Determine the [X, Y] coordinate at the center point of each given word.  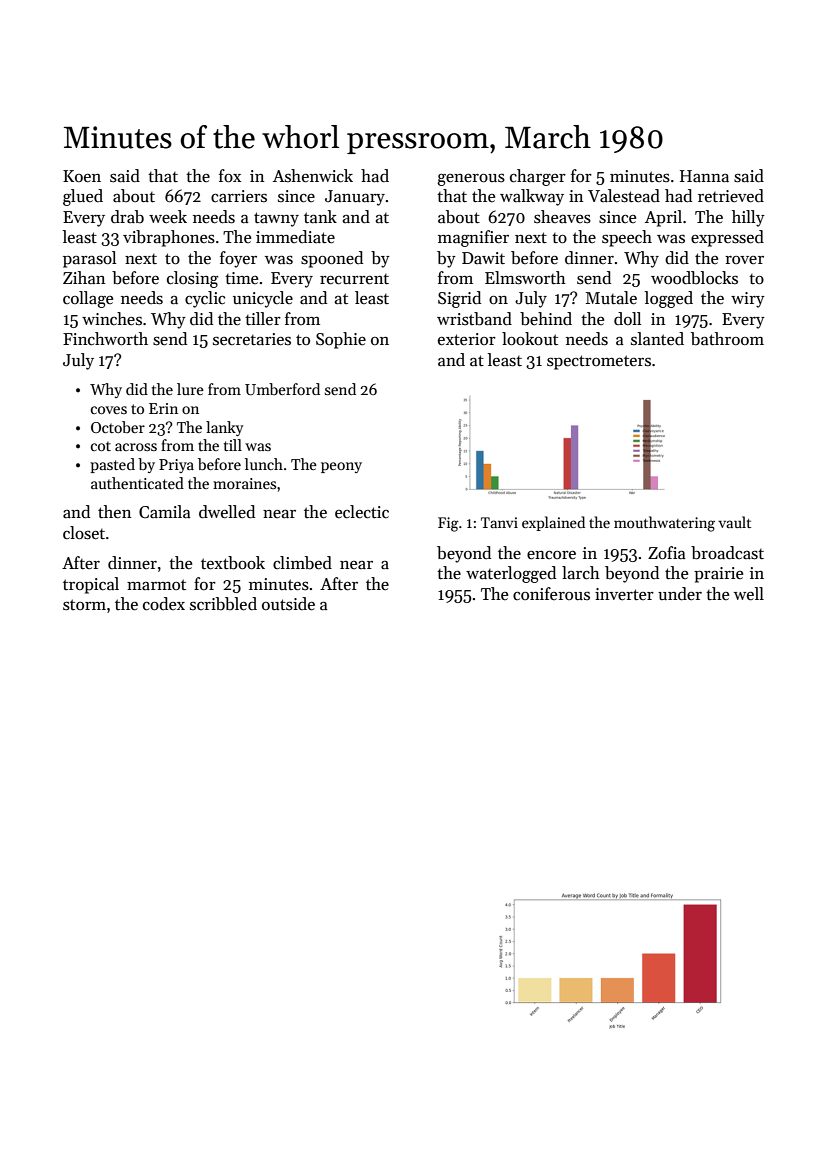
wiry [748, 300]
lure [190, 389]
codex [164, 604]
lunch [264, 464]
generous [471, 180]
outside [288, 604]
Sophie [341, 340]
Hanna [704, 176]
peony [341, 467]
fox [230, 176]
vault [734, 522]
